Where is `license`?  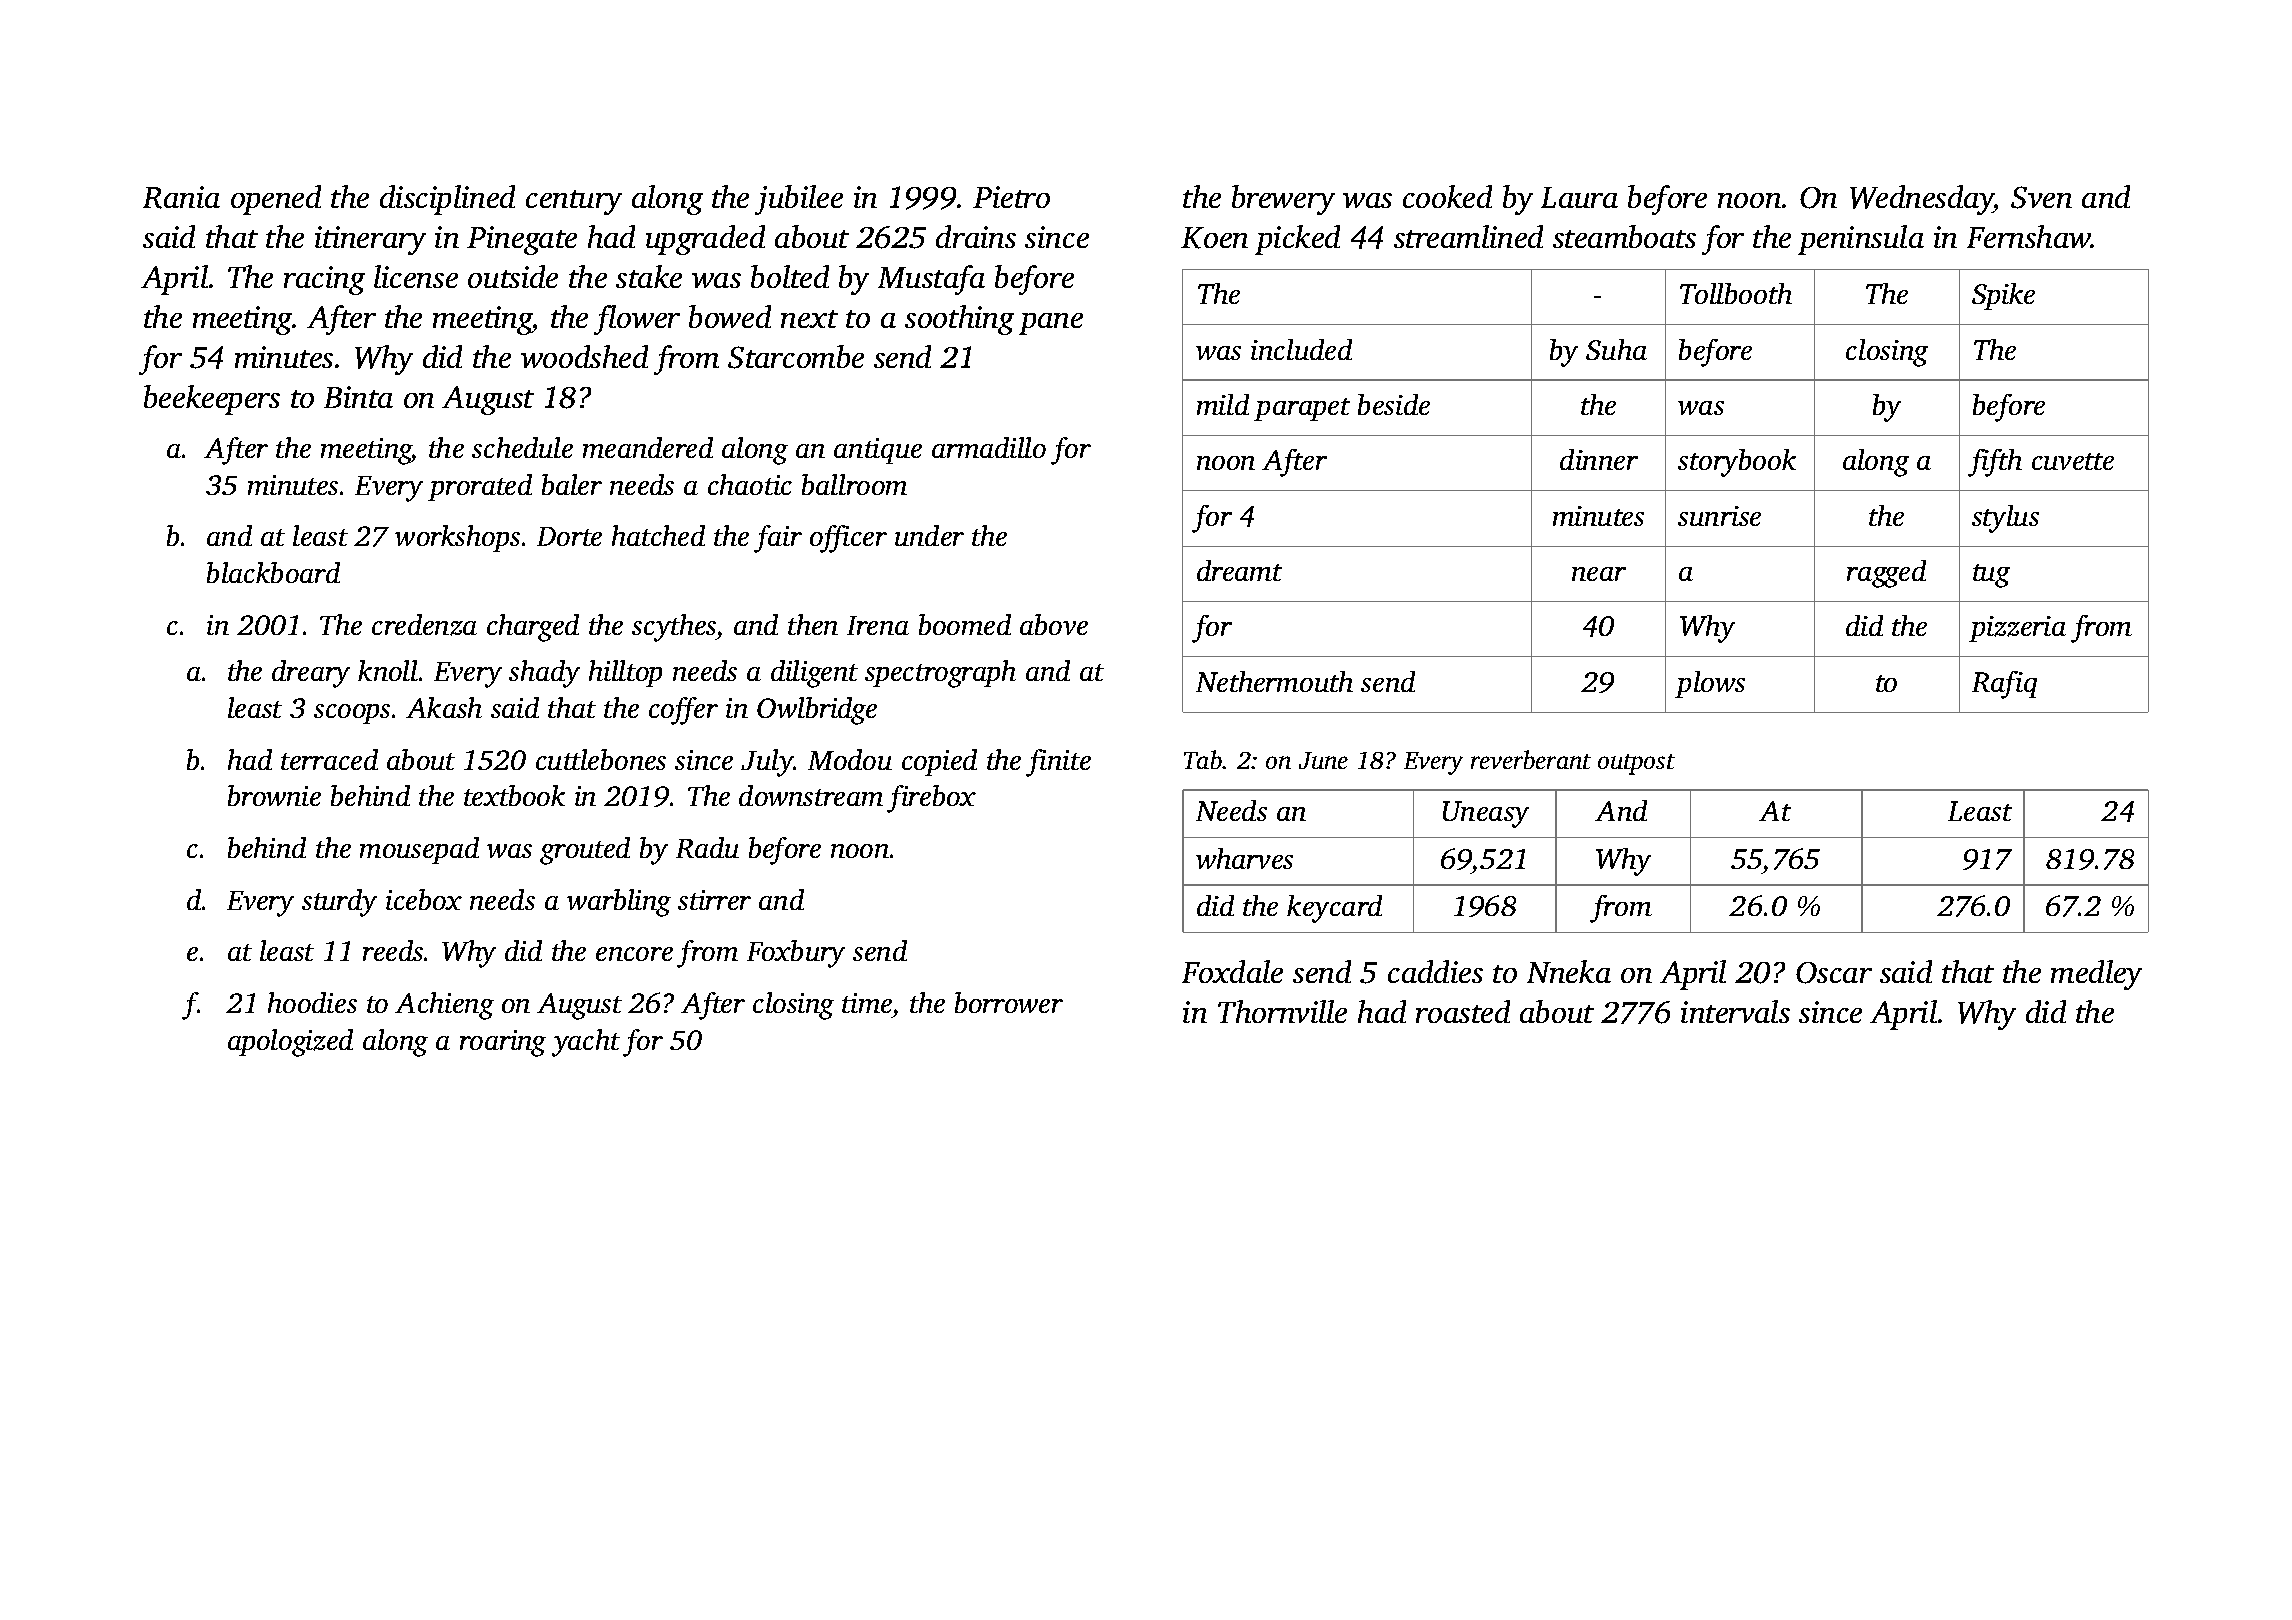 license is located at coordinates (416, 276).
